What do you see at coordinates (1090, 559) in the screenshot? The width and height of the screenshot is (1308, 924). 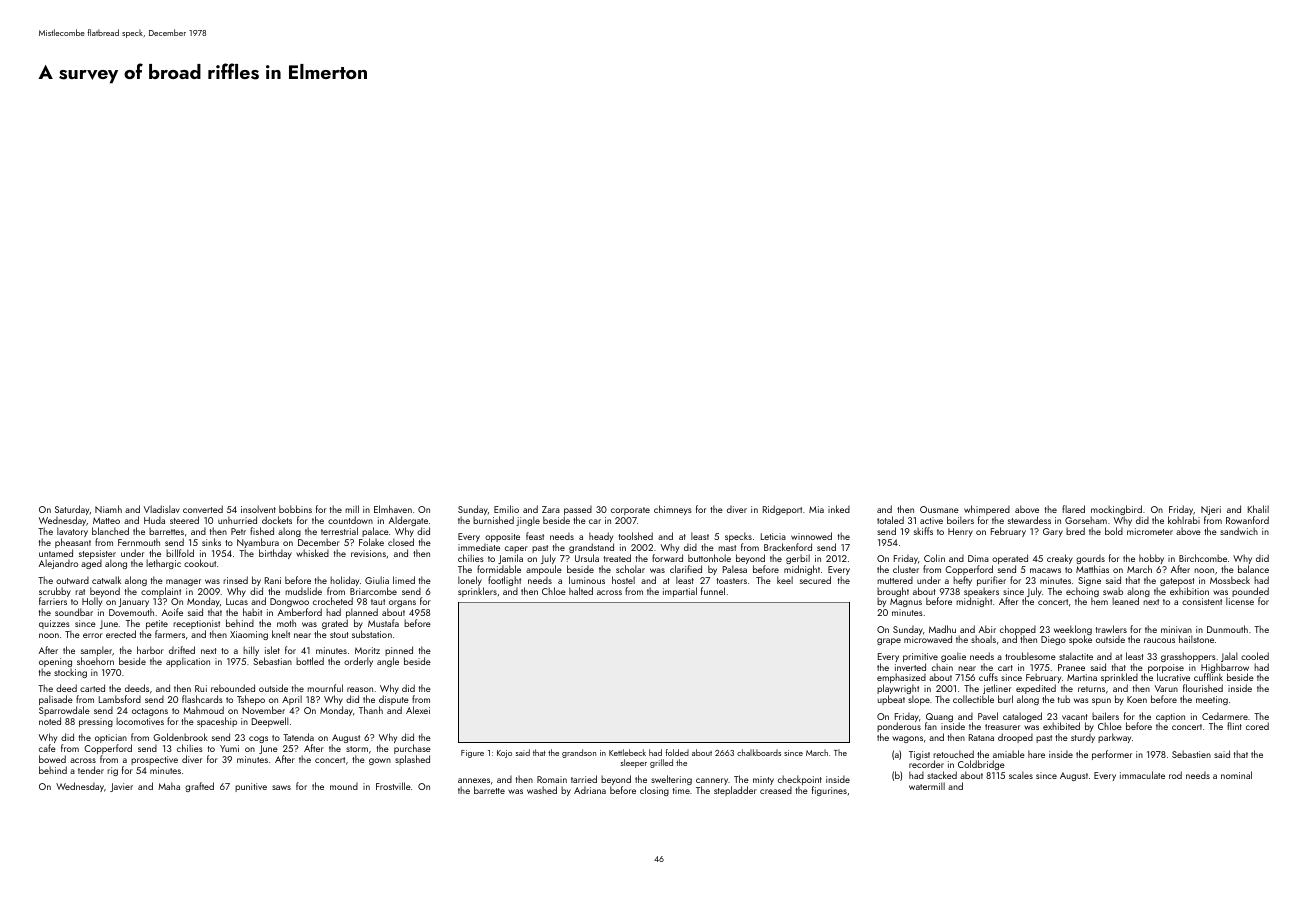 I see `gourds` at bounding box center [1090, 559].
